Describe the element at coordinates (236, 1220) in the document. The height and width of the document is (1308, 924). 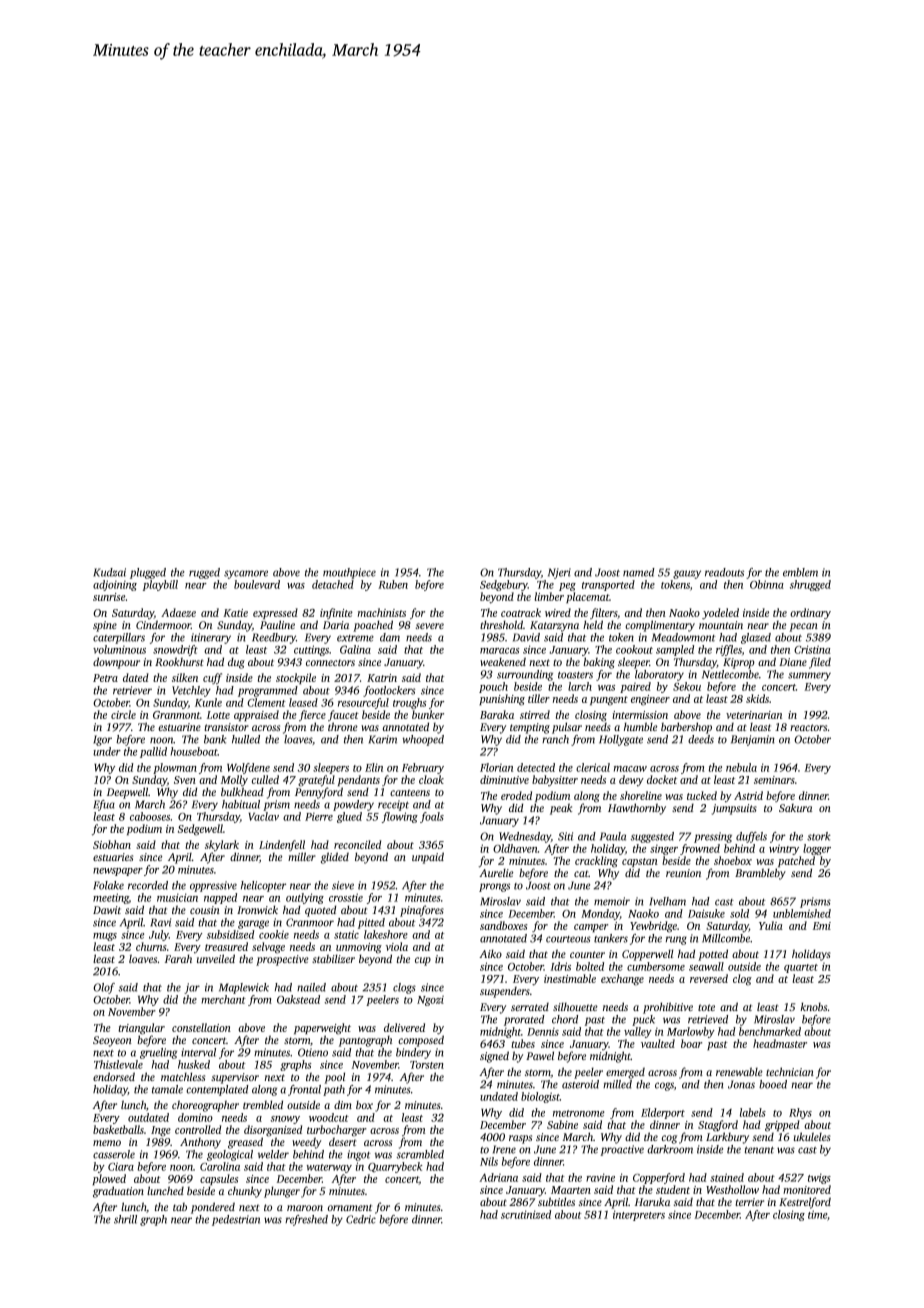
I see `pedestrian` at that location.
